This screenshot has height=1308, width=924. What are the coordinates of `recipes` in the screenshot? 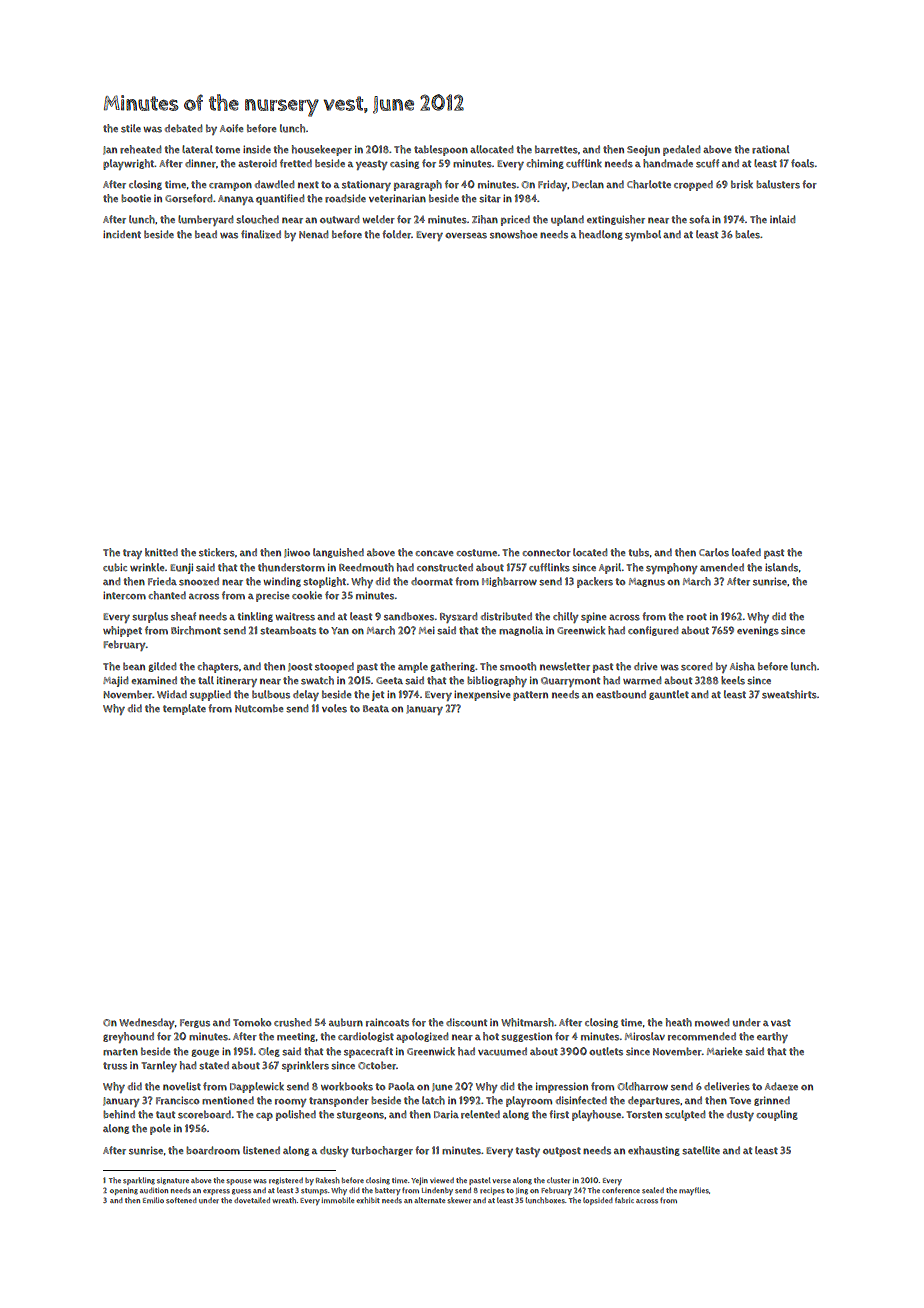 It's located at (492, 1191).
